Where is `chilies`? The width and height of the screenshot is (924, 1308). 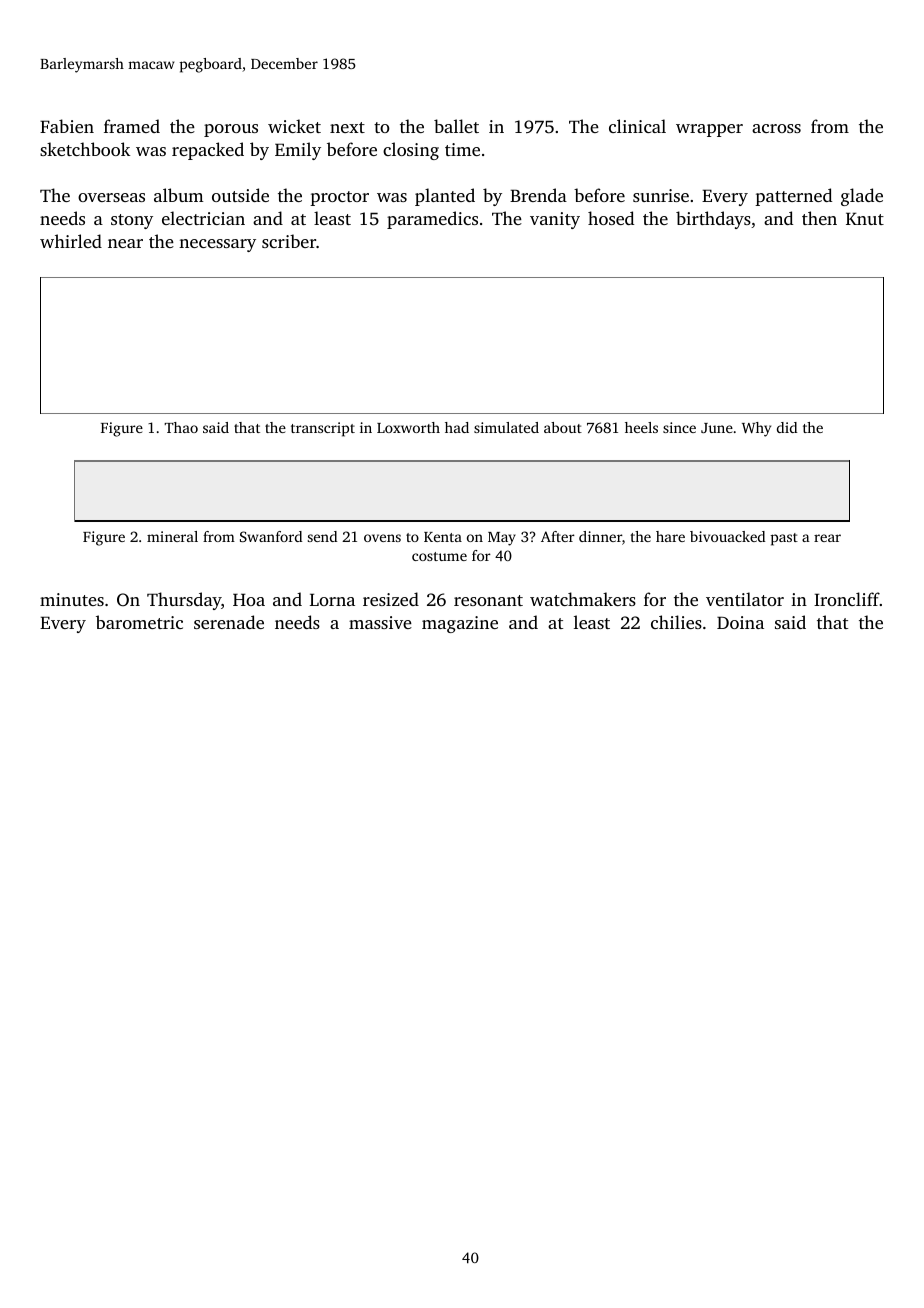 chilies is located at coordinates (676, 622).
